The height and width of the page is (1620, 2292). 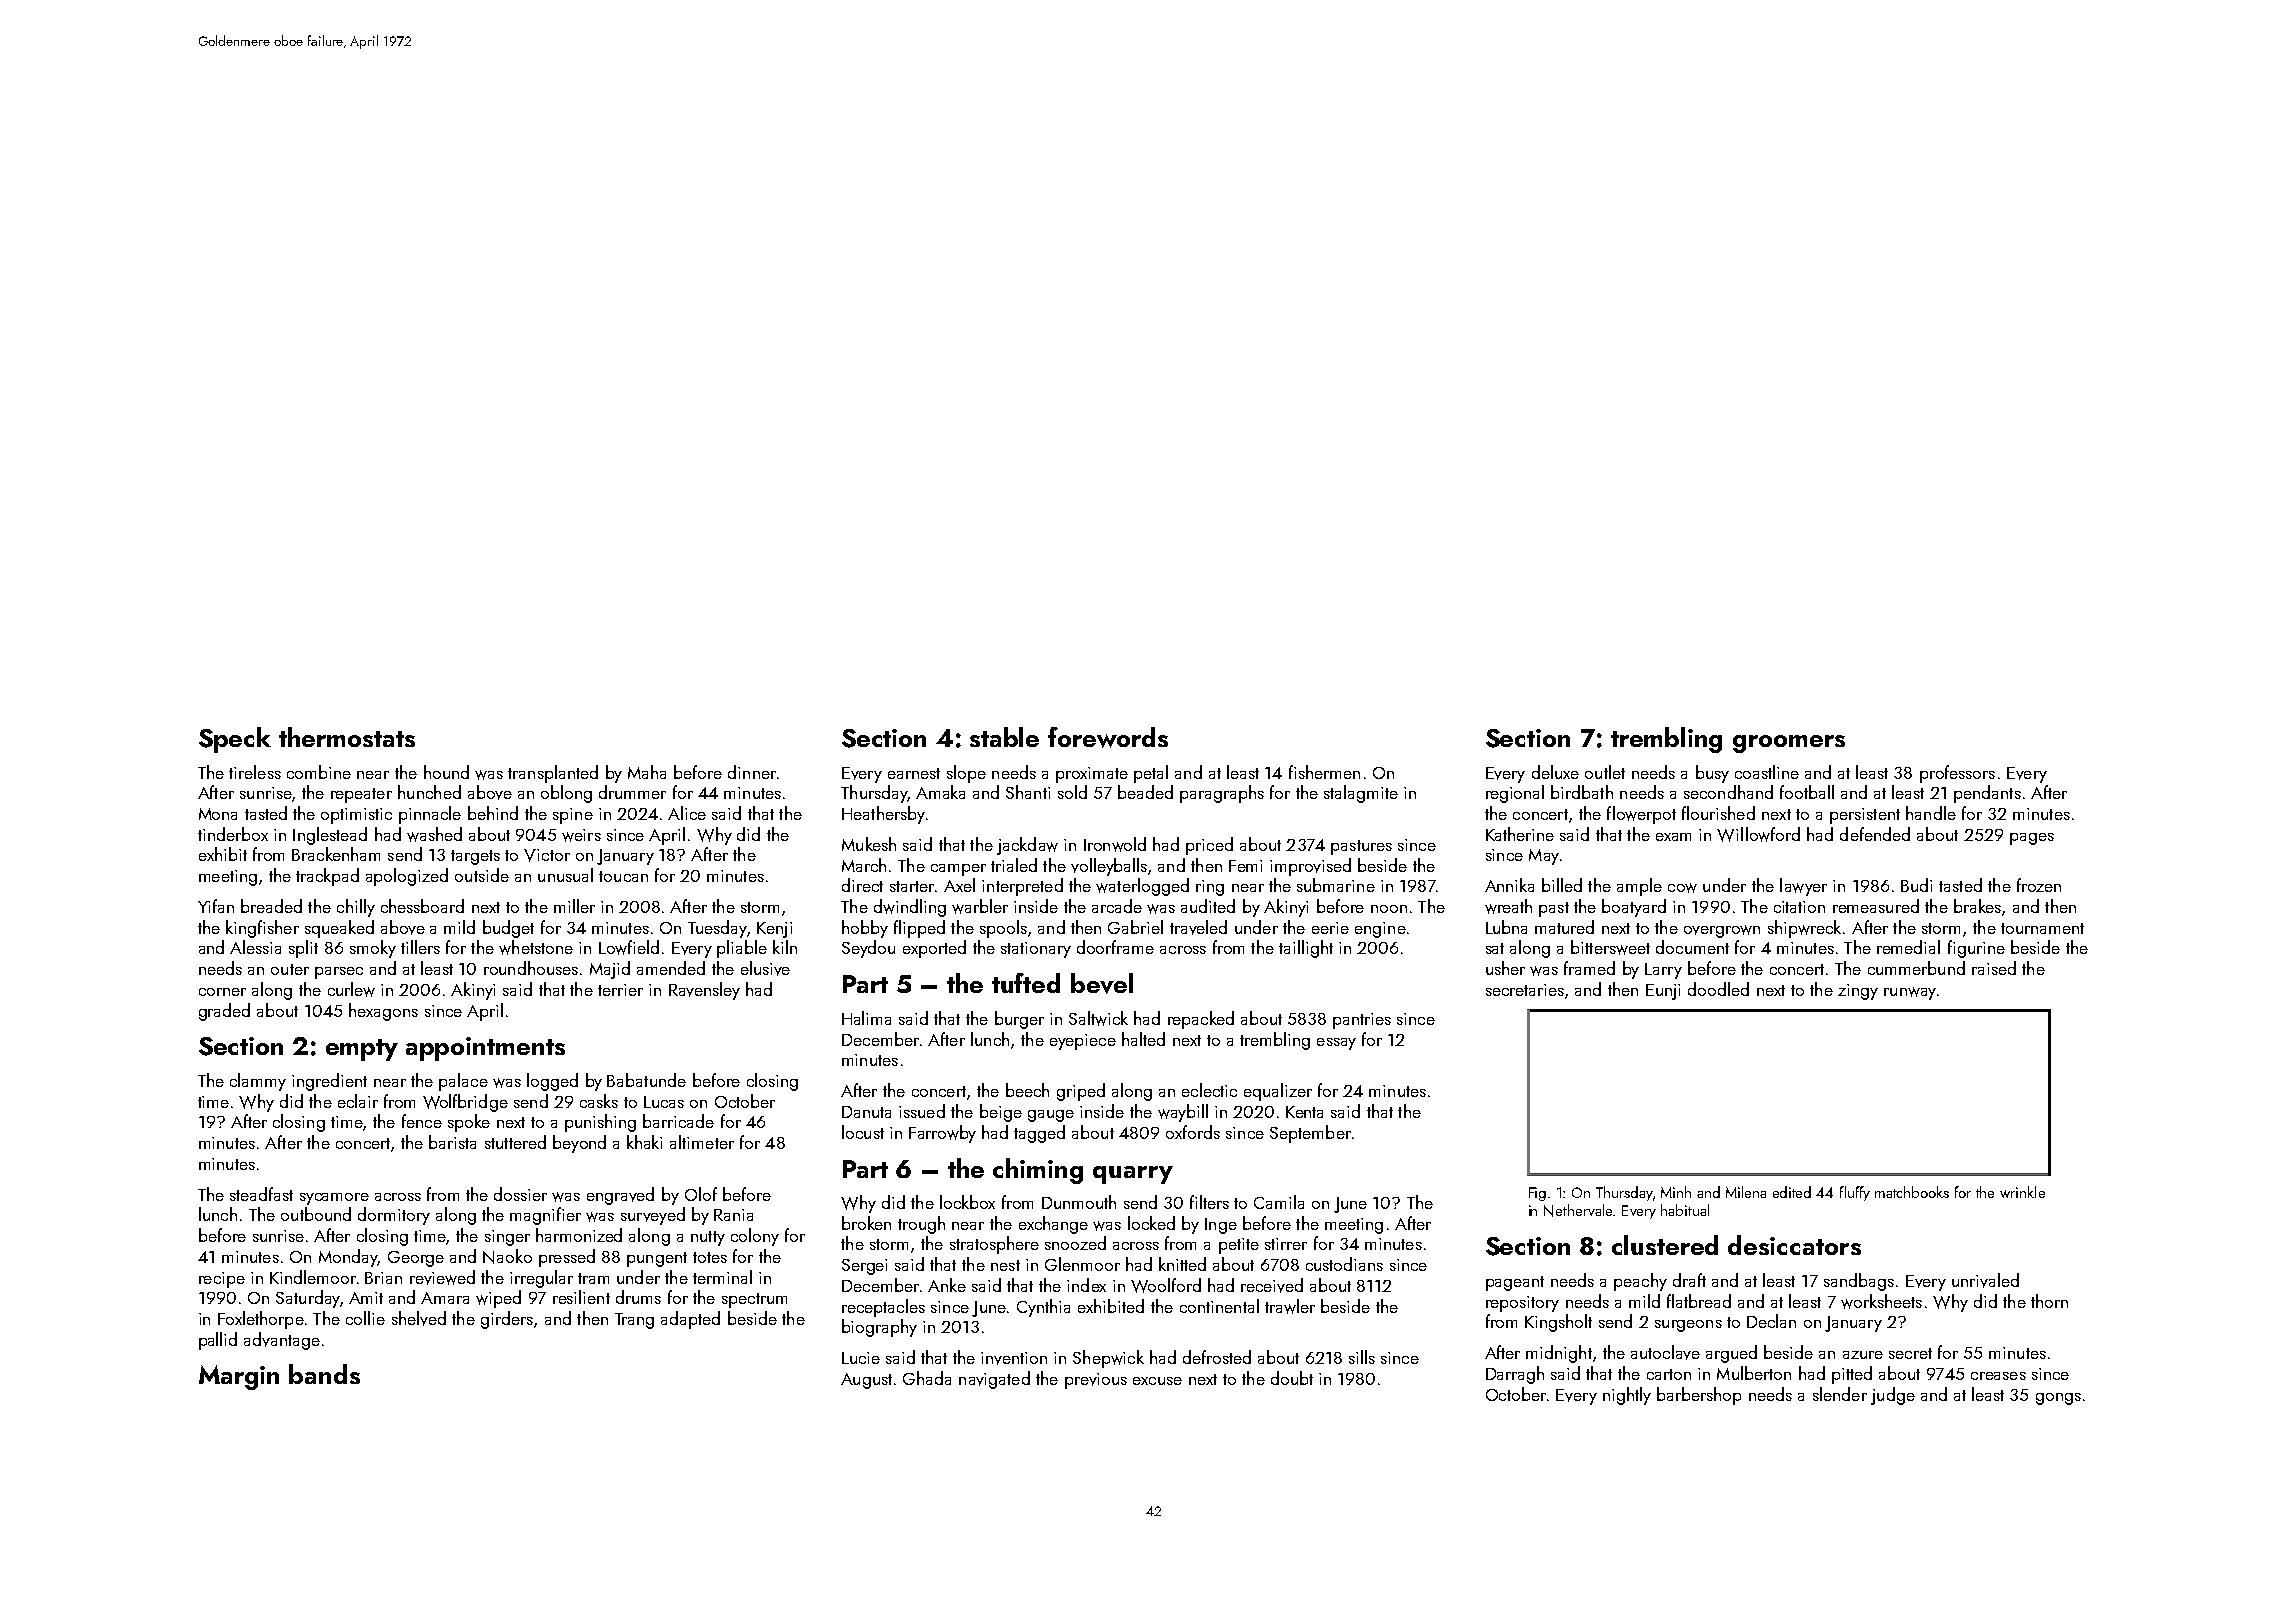 I want to click on tireless, so click(x=255, y=772).
